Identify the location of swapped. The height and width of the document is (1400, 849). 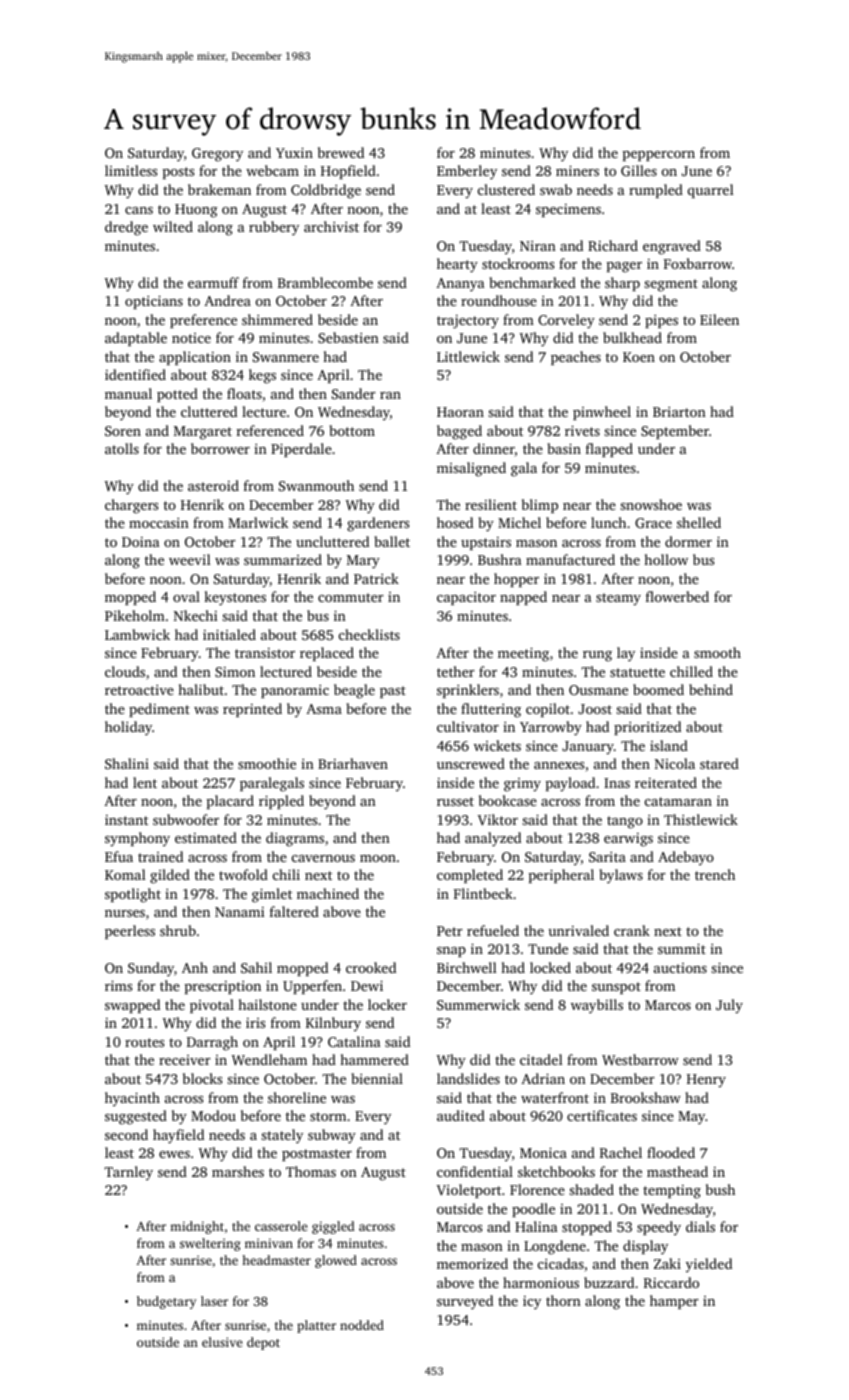
(132, 1006).
